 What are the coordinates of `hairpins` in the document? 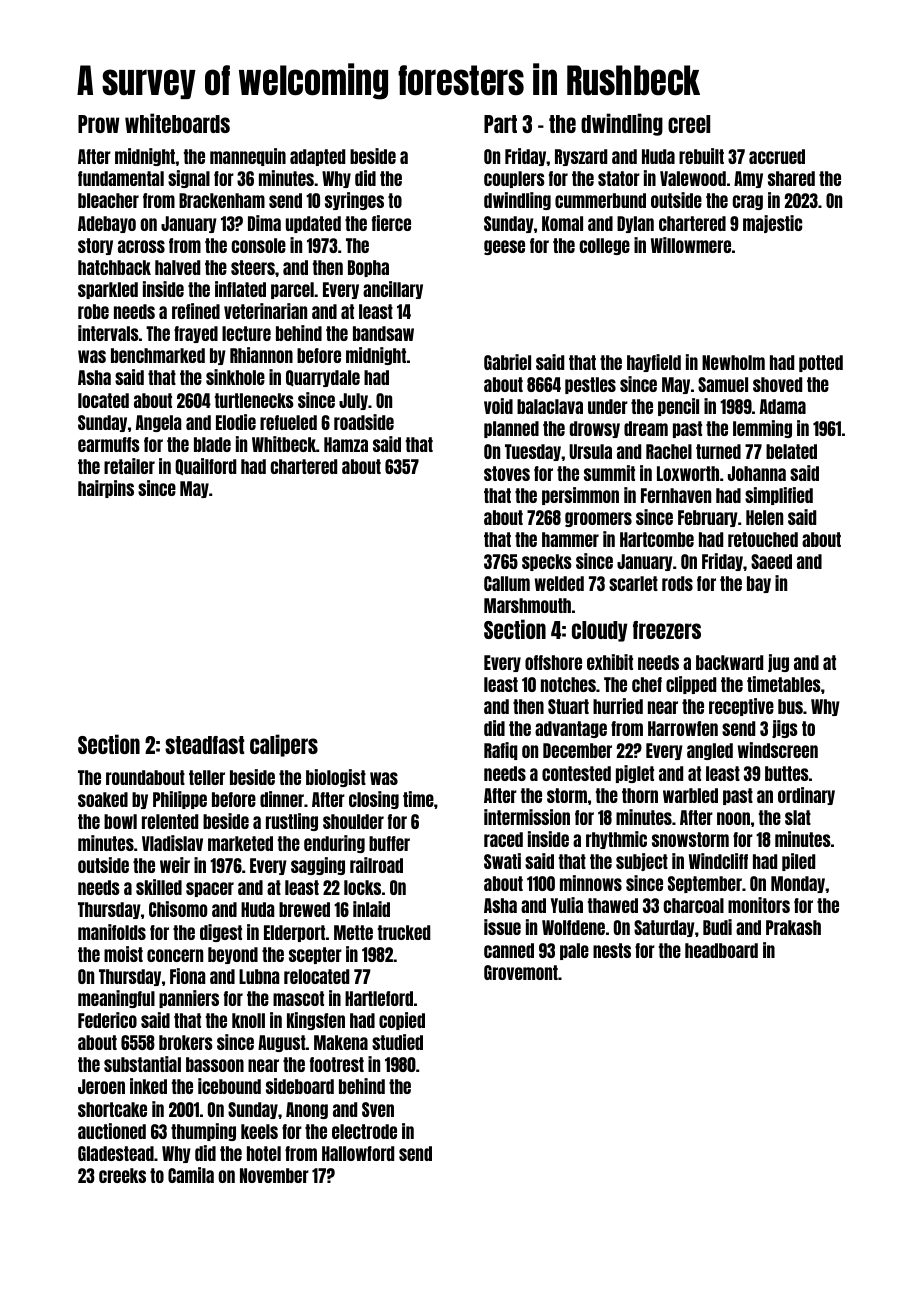 It's located at (106, 489).
